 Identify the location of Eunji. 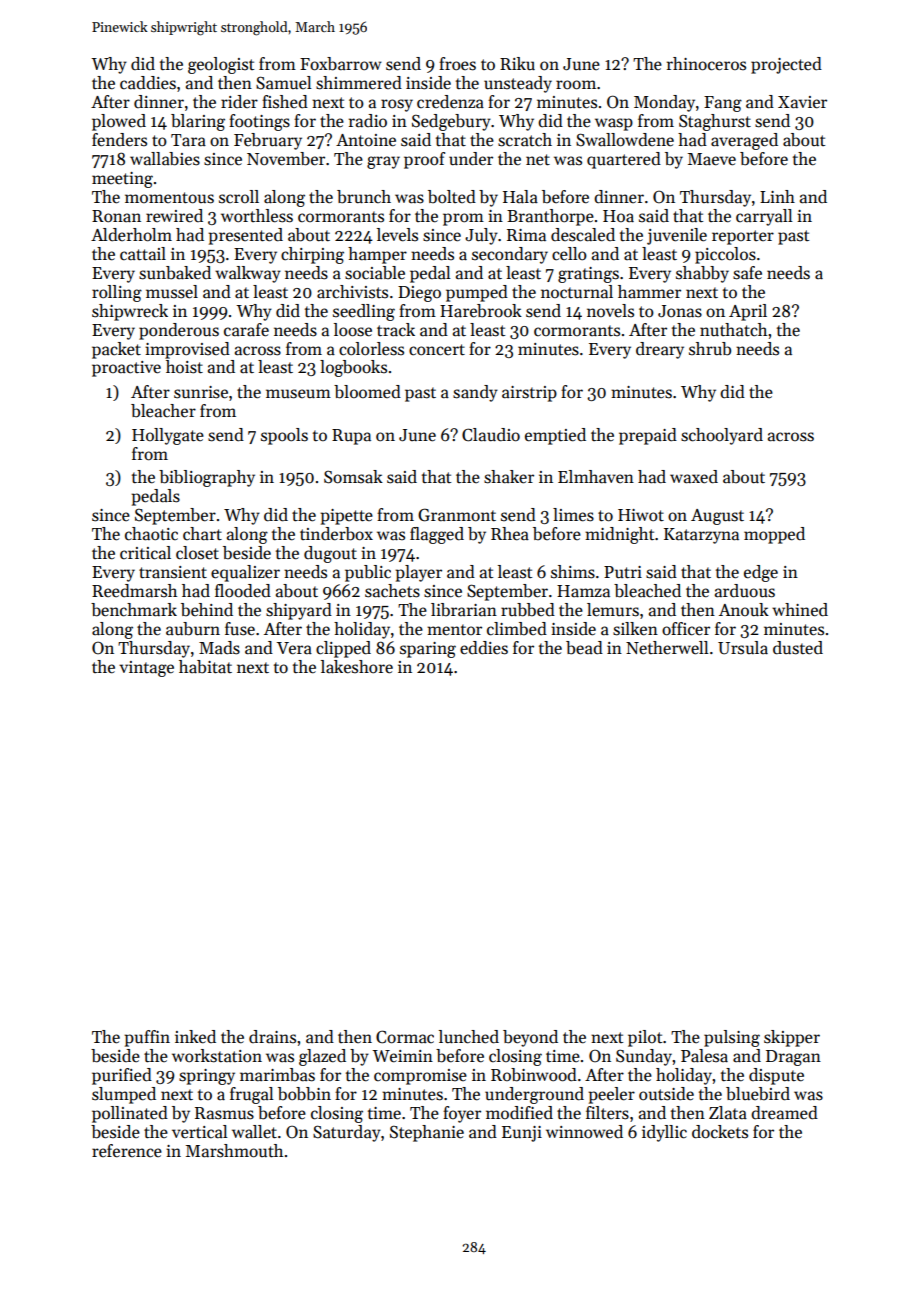
(522, 1134).
